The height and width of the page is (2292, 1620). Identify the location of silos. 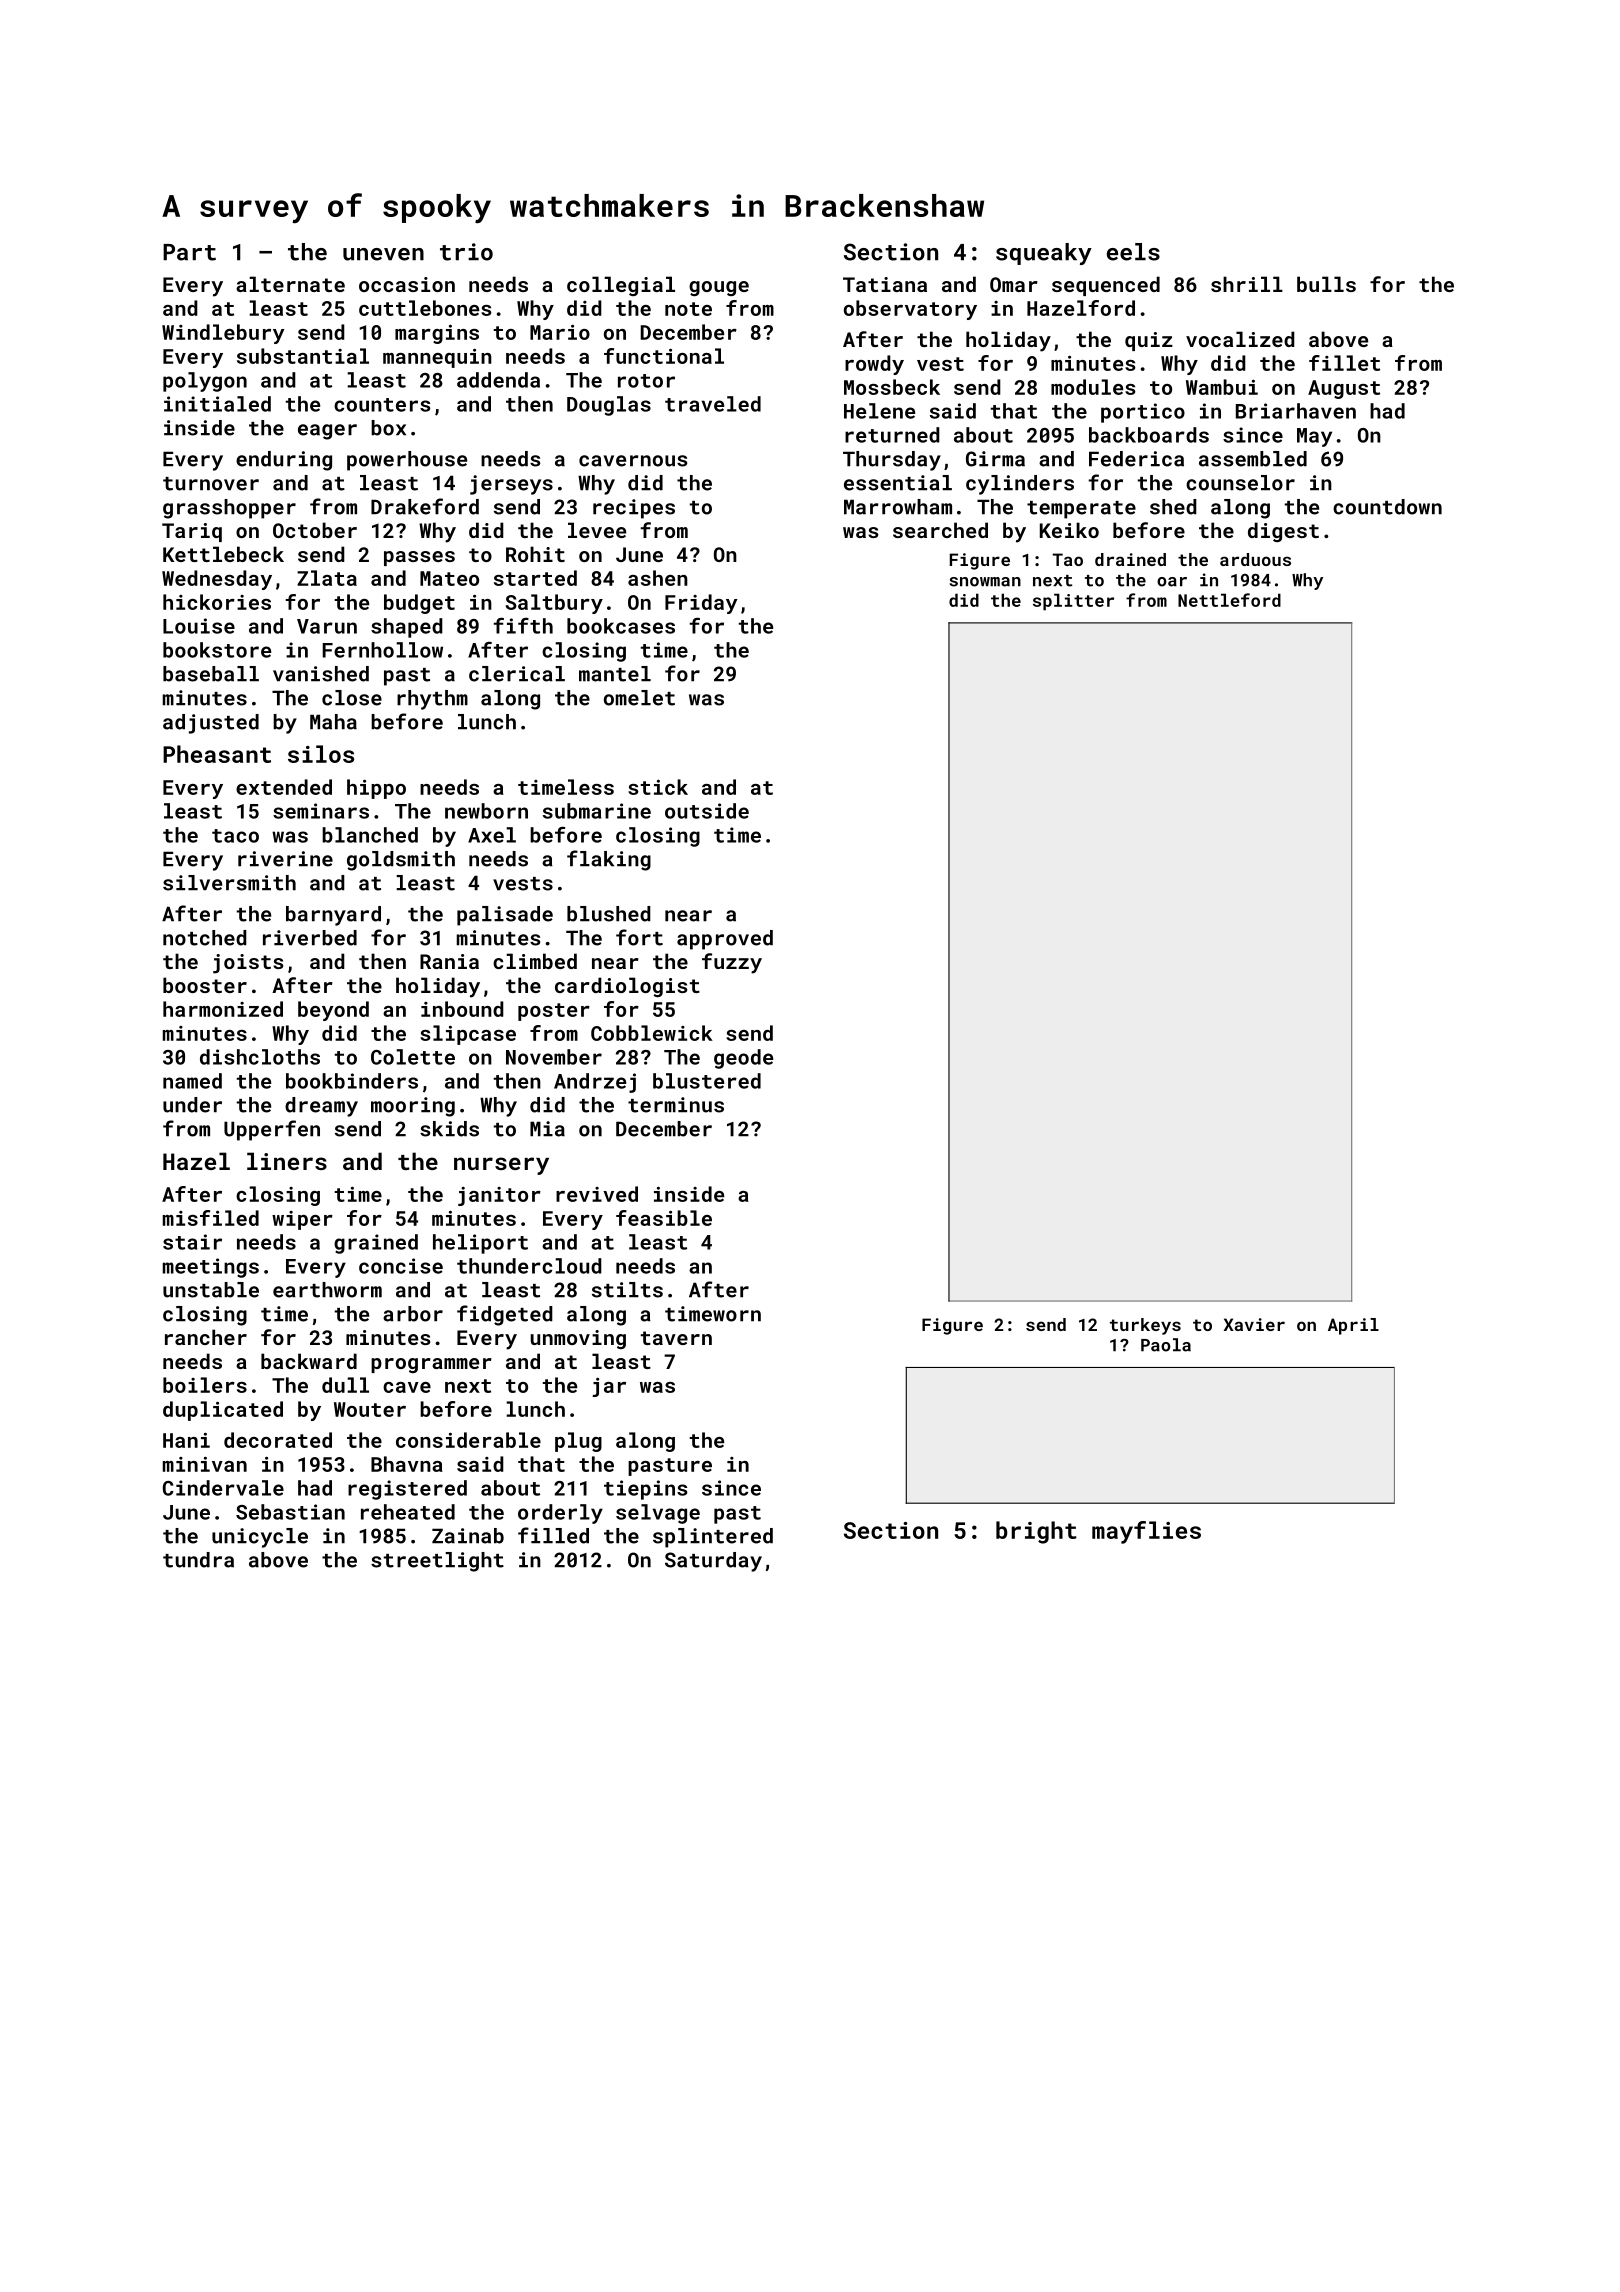
(321, 754).
